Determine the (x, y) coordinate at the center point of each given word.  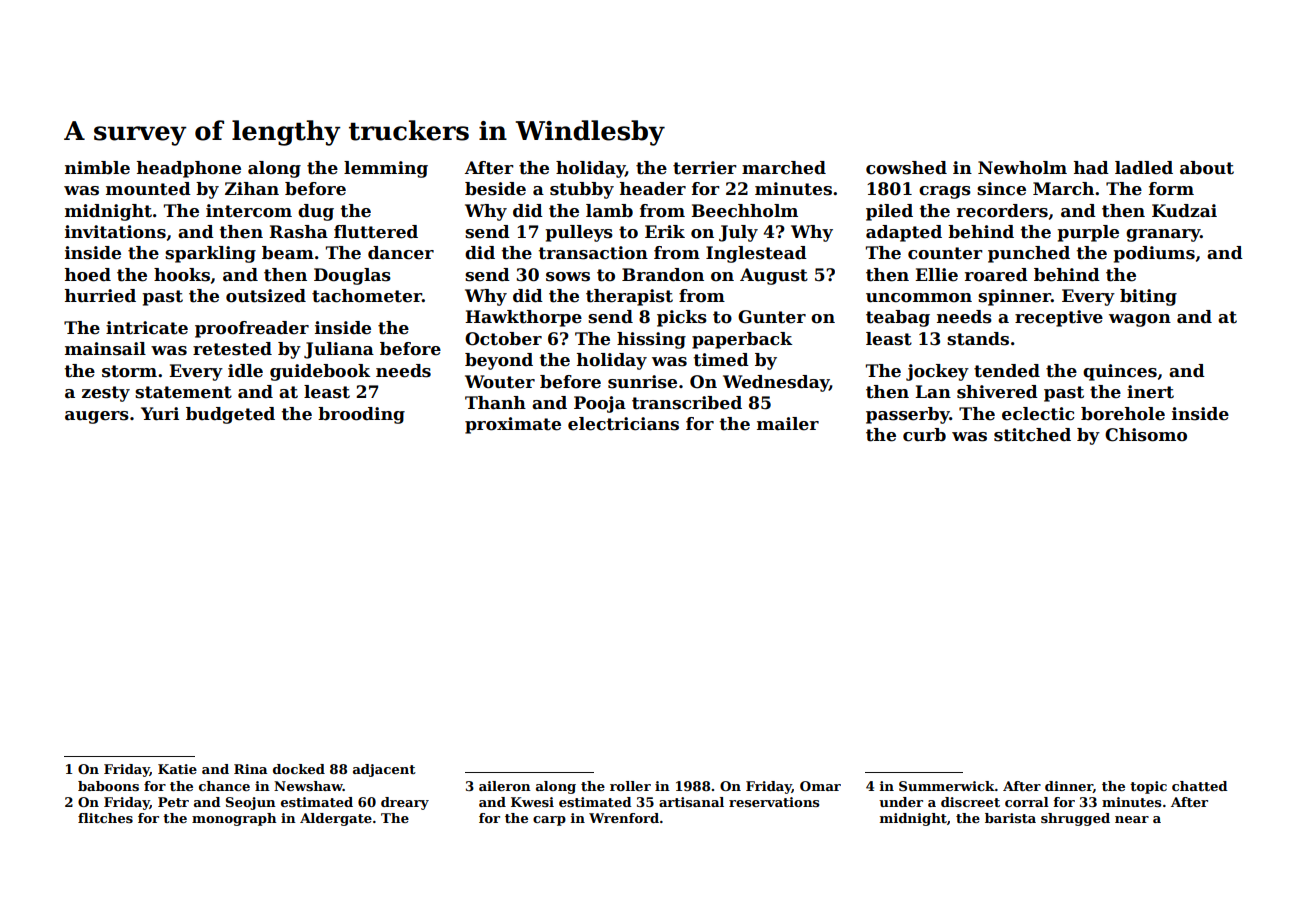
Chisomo (1146, 435)
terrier (705, 168)
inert (1150, 392)
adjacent (384, 770)
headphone (189, 169)
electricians (623, 424)
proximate (513, 425)
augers (97, 417)
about (1207, 168)
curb (924, 435)
